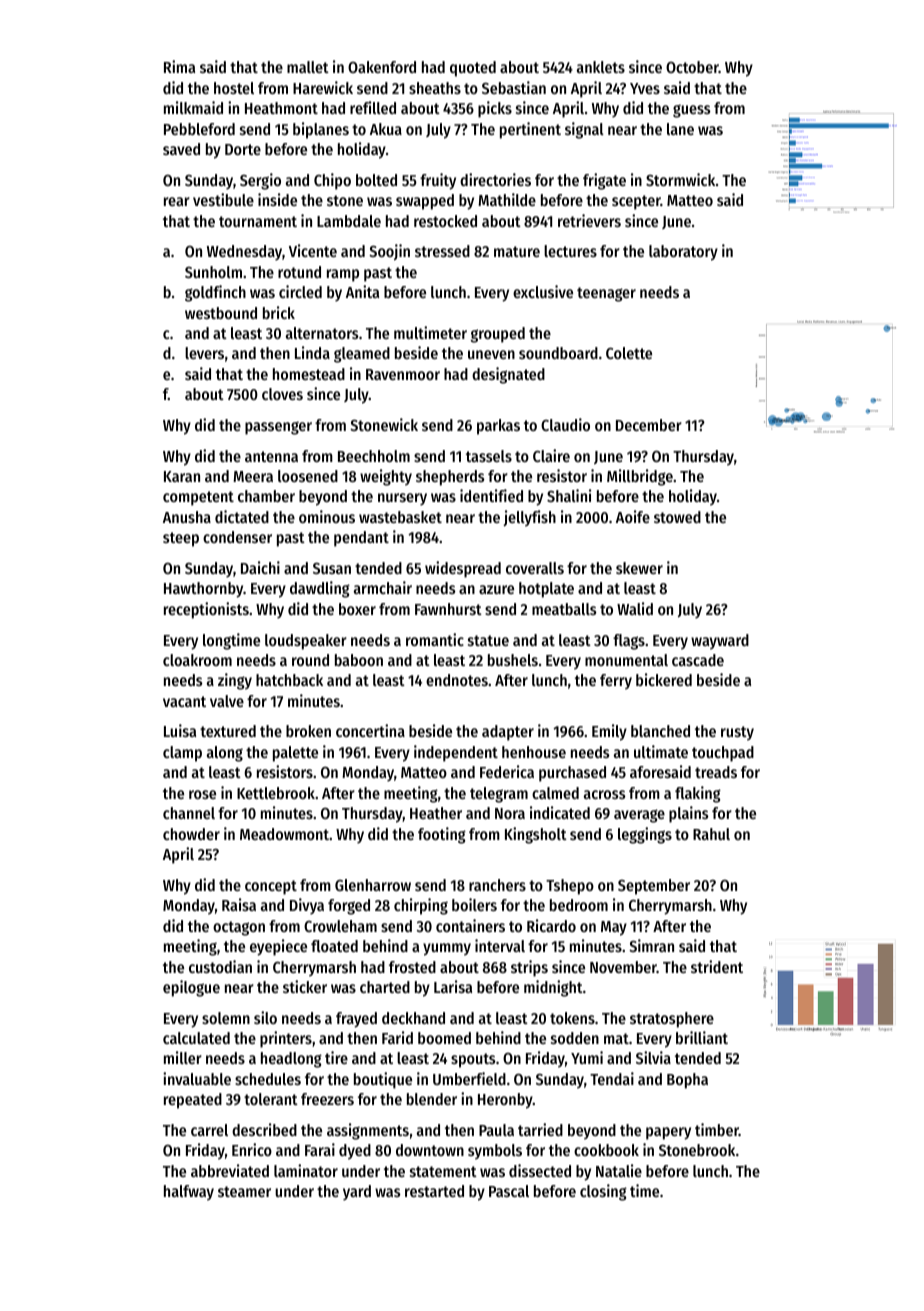  Describe the element at coordinates (204, 353) in the page. I see `levers` at that location.
